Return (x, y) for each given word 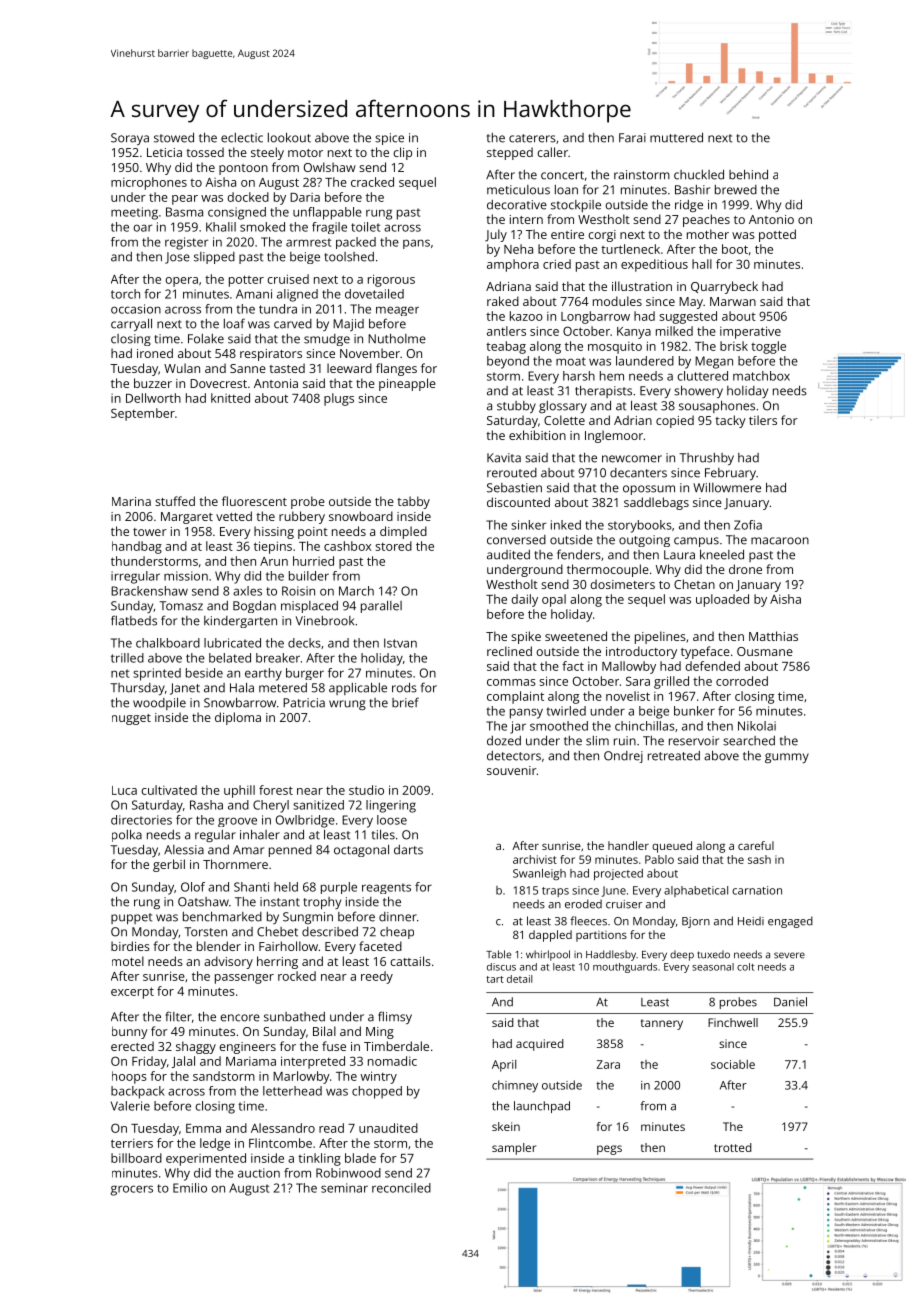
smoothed (559, 726)
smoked (262, 227)
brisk (734, 346)
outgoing (644, 541)
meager (397, 311)
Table (498, 954)
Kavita (504, 458)
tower (150, 532)
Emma (203, 1128)
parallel (381, 607)
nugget (131, 719)
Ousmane (765, 651)
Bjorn (696, 922)
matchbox (761, 376)
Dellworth (153, 398)
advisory (228, 962)
